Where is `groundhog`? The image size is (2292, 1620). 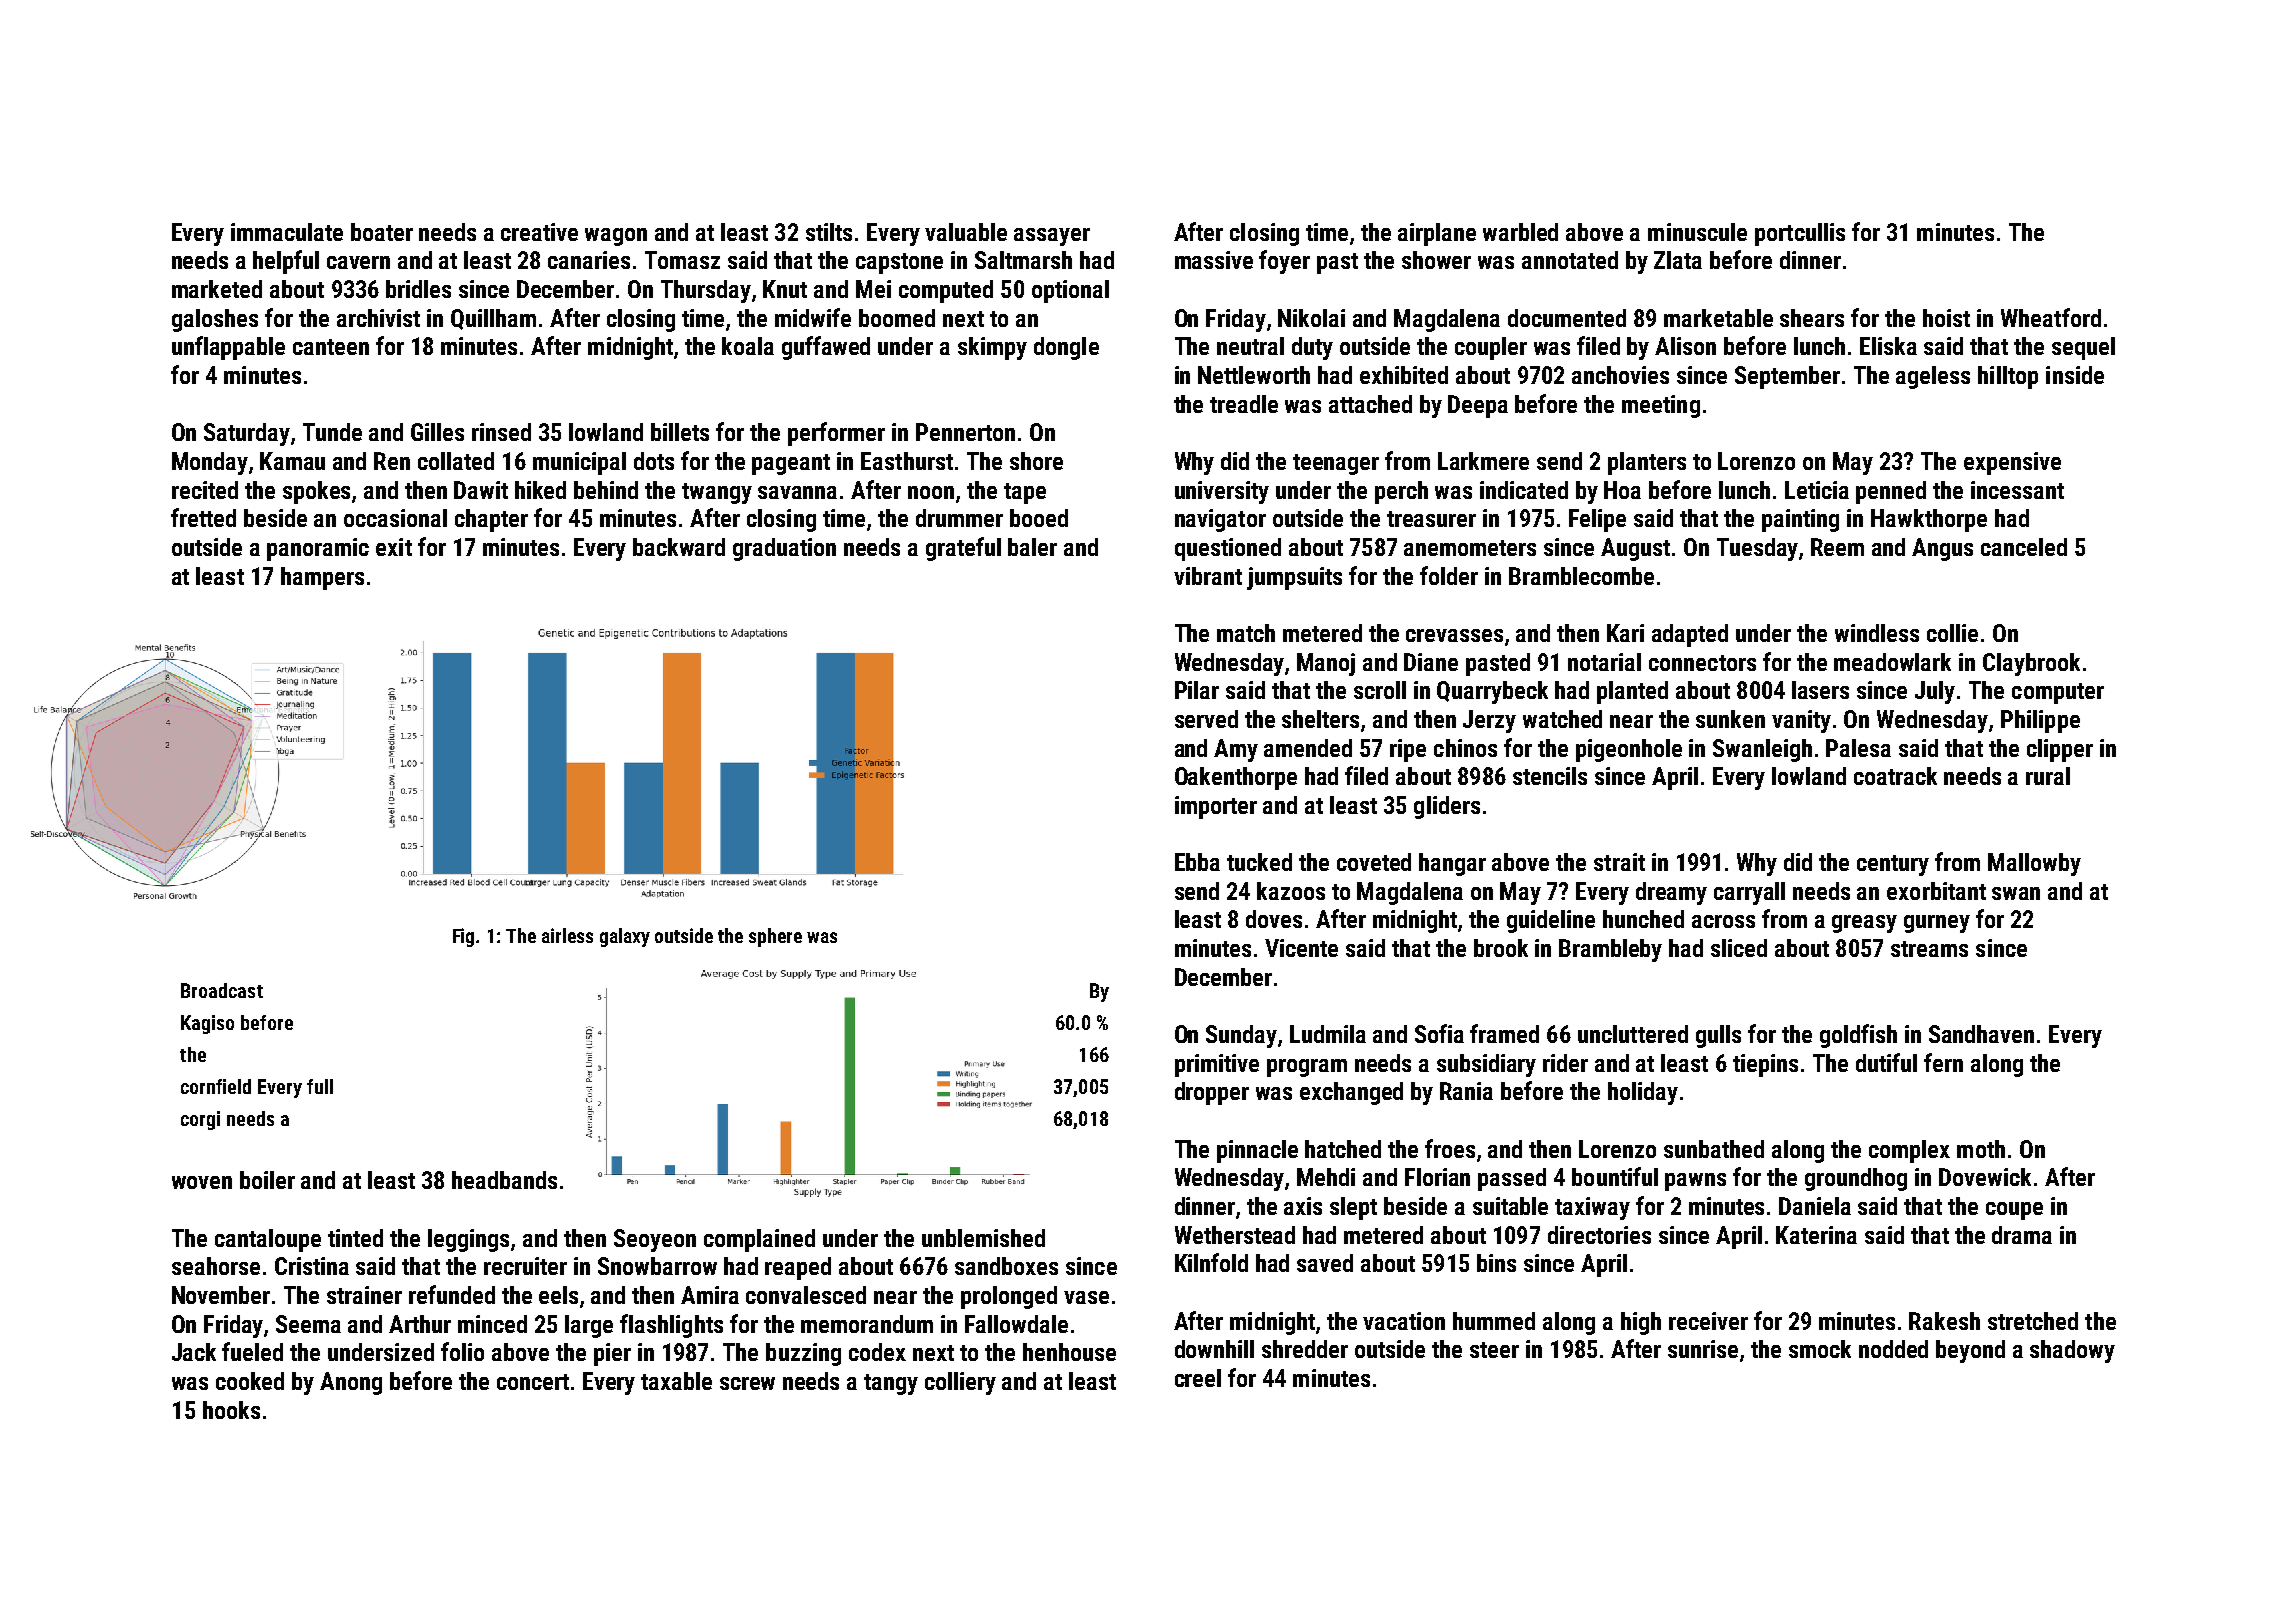 groundhog is located at coordinates (1856, 1179).
